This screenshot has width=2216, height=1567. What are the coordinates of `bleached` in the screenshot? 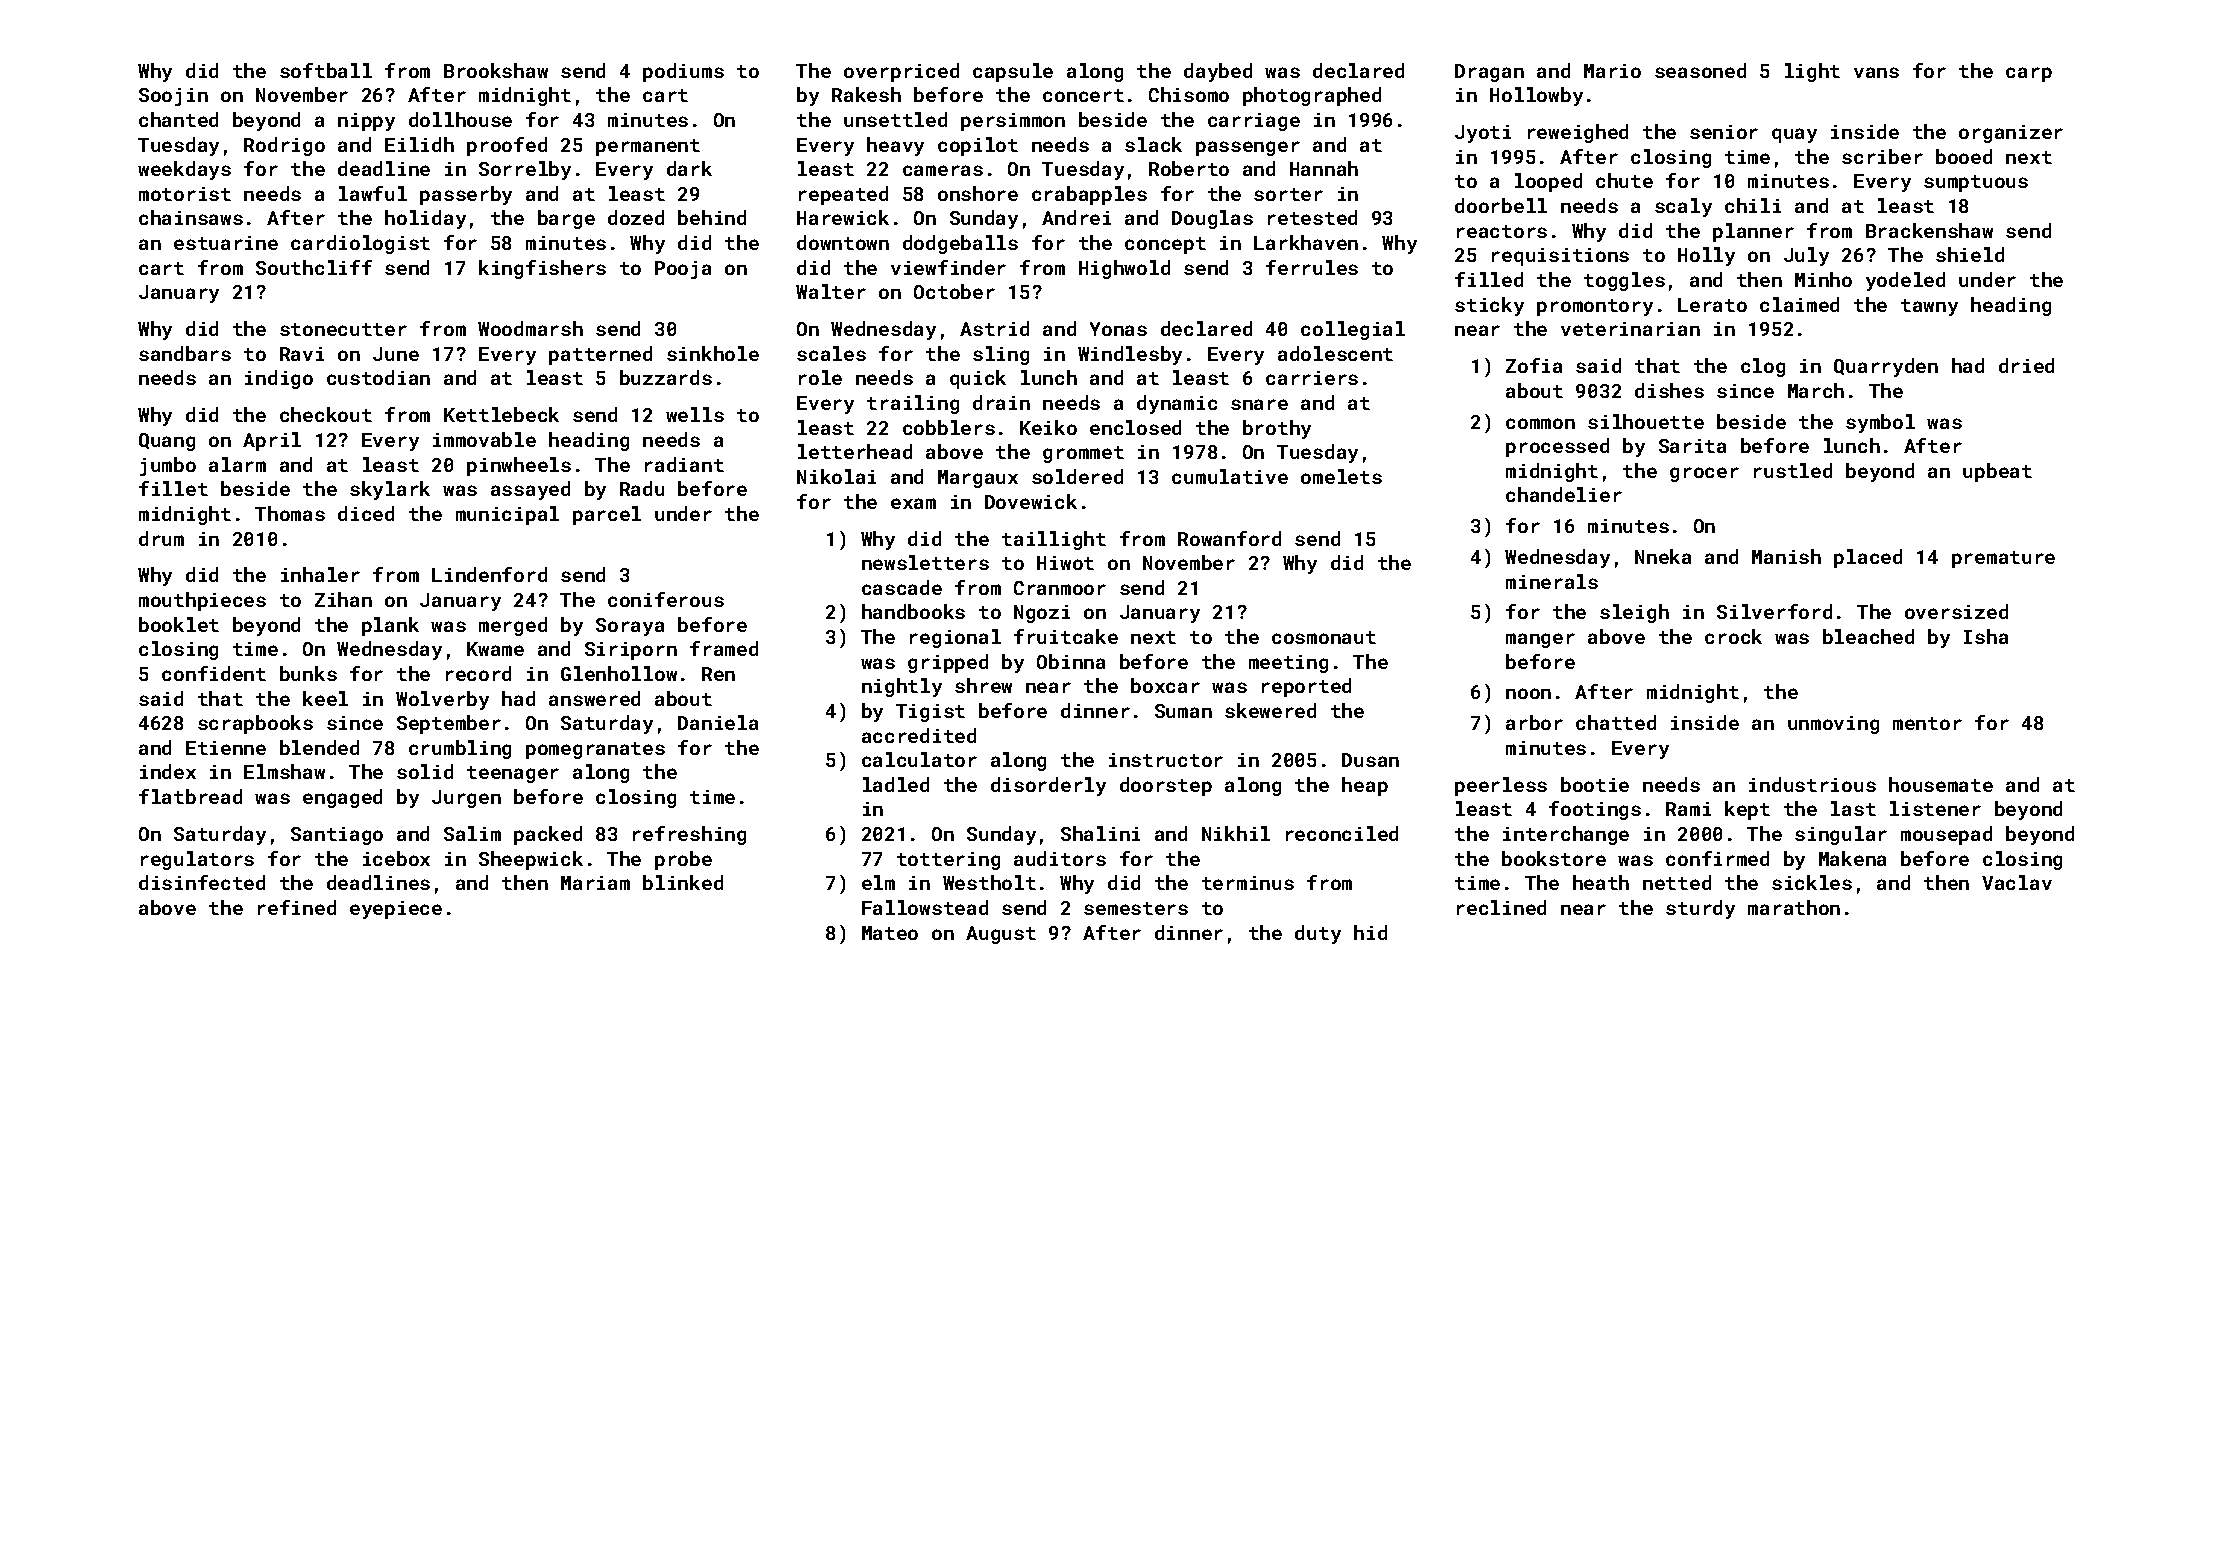 It's located at (1868, 636).
